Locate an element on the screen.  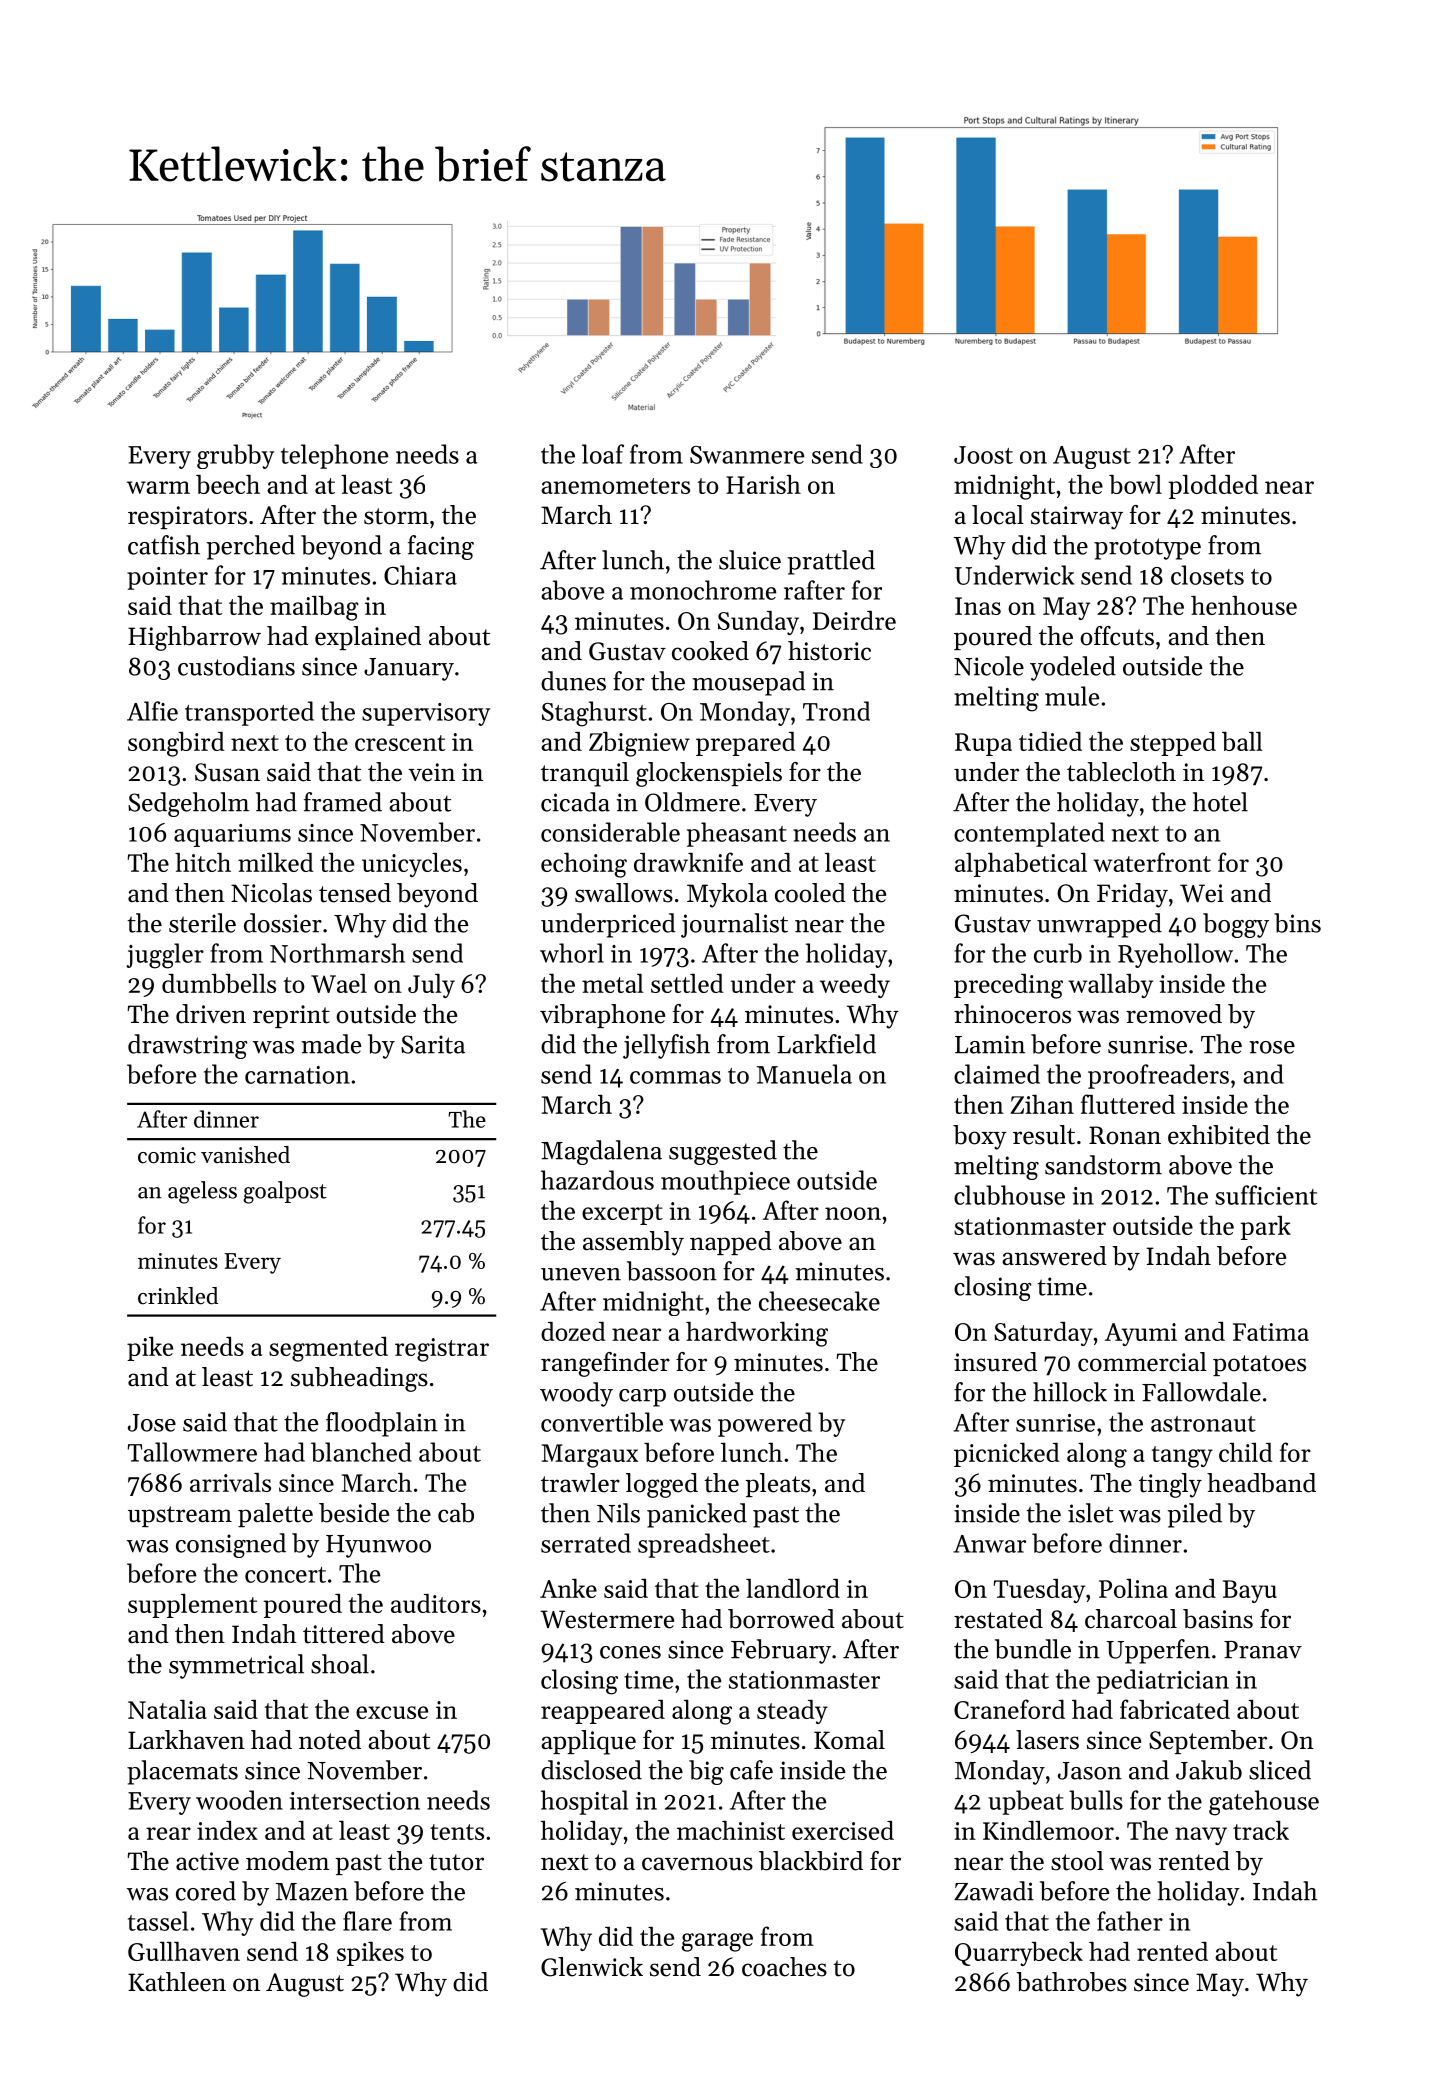
Rupa is located at coordinates (983, 744).
